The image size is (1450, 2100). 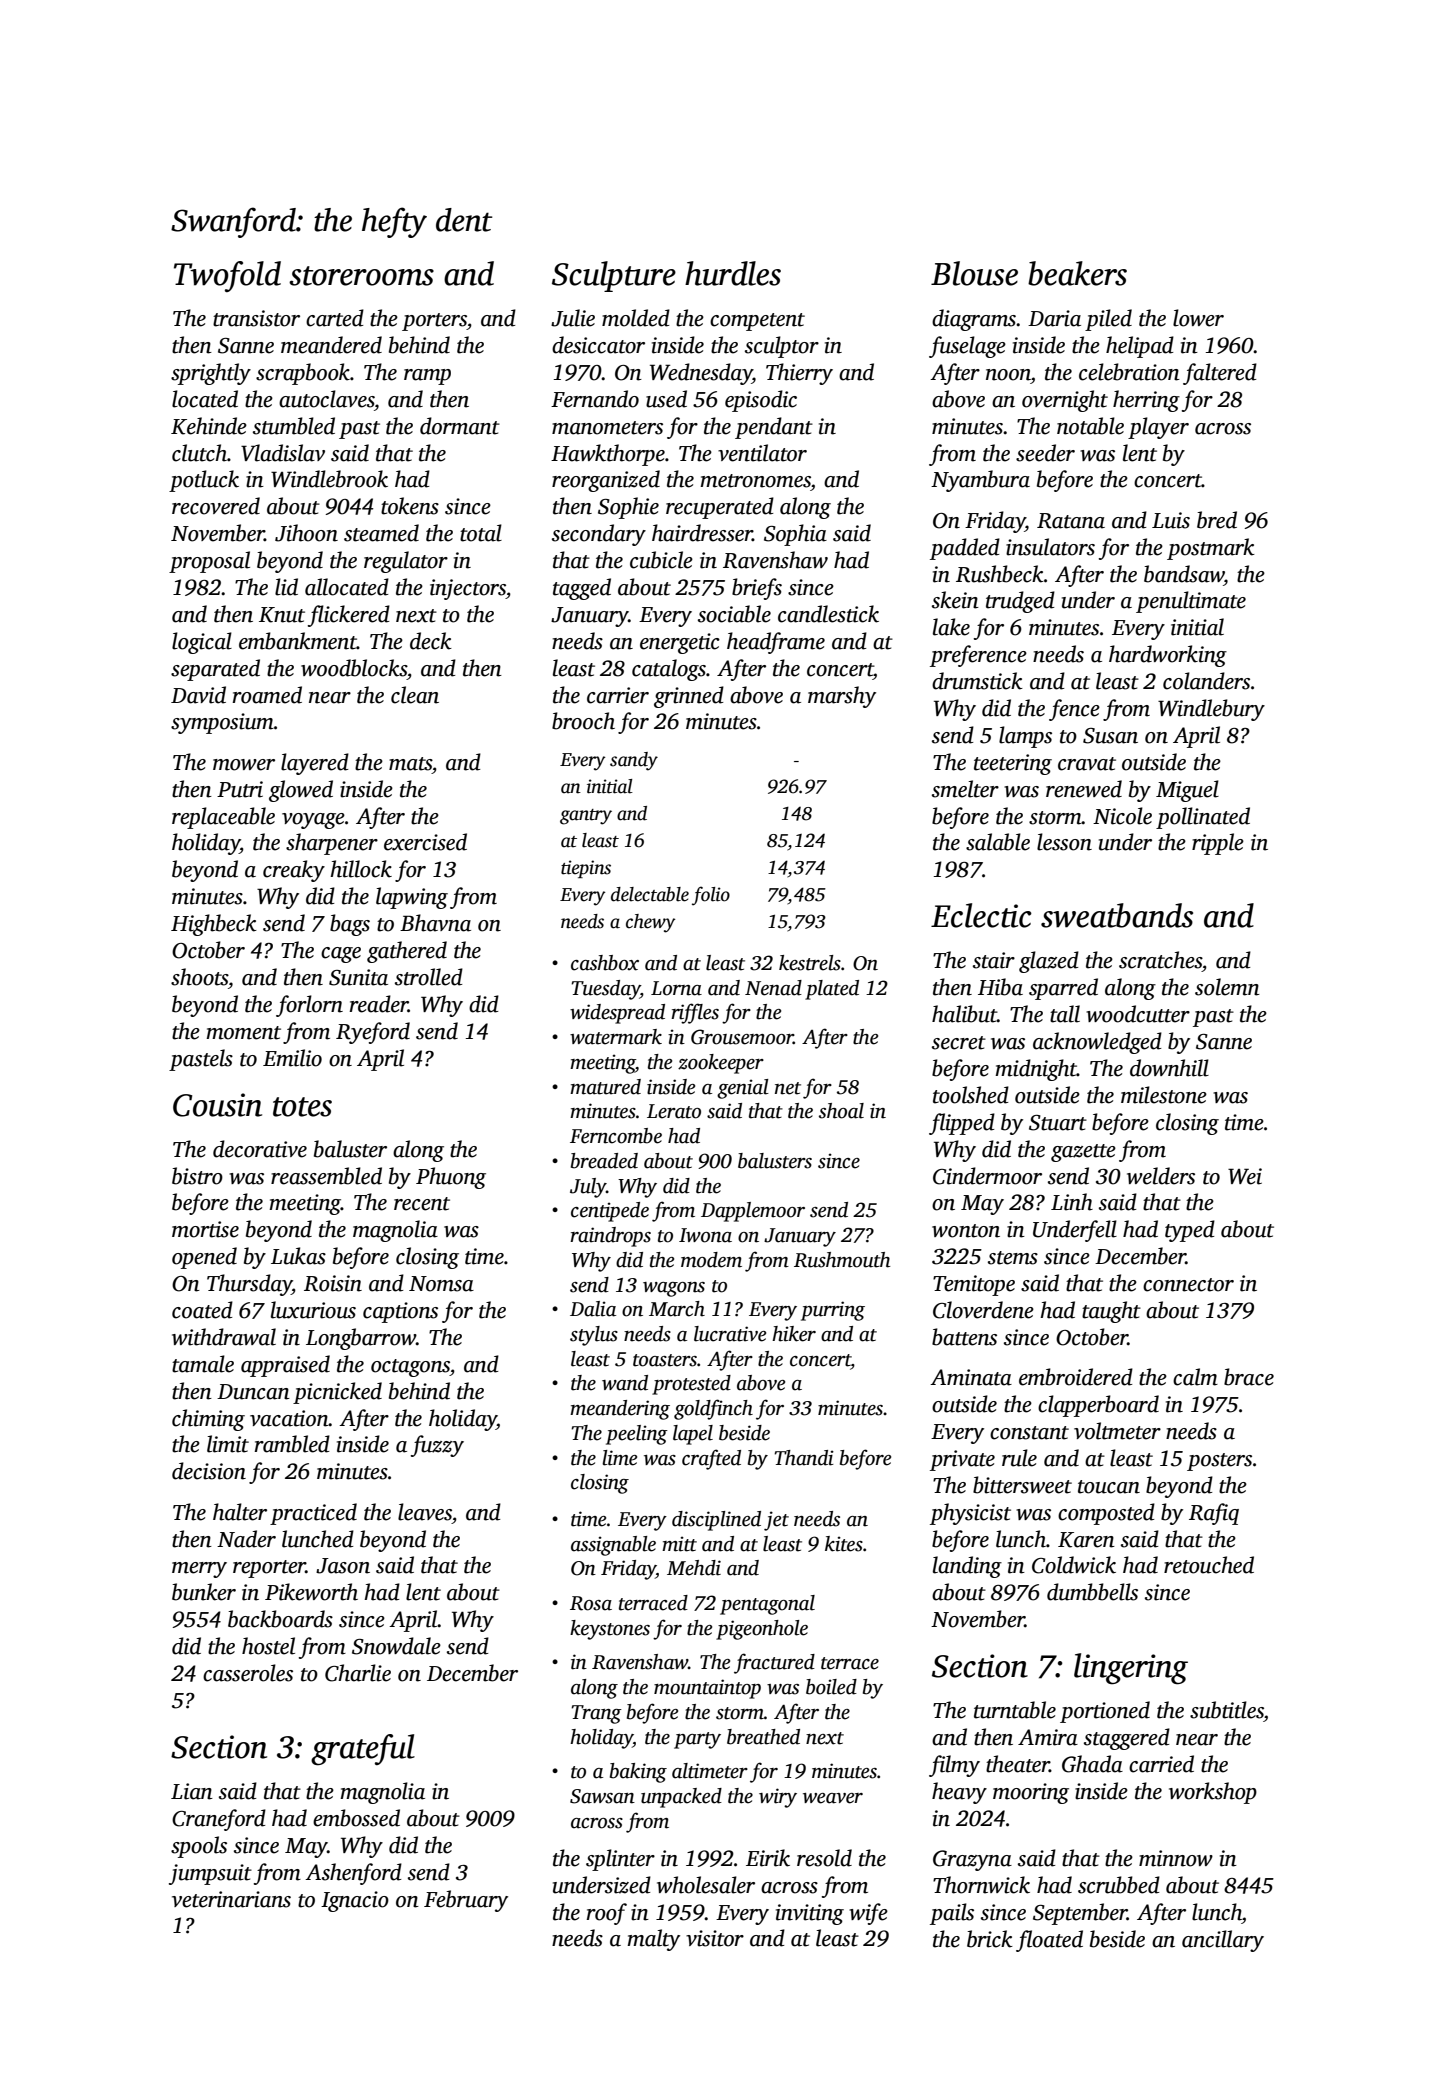 What do you see at coordinates (1223, 1941) in the page?
I see `ancillary` at bounding box center [1223, 1941].
